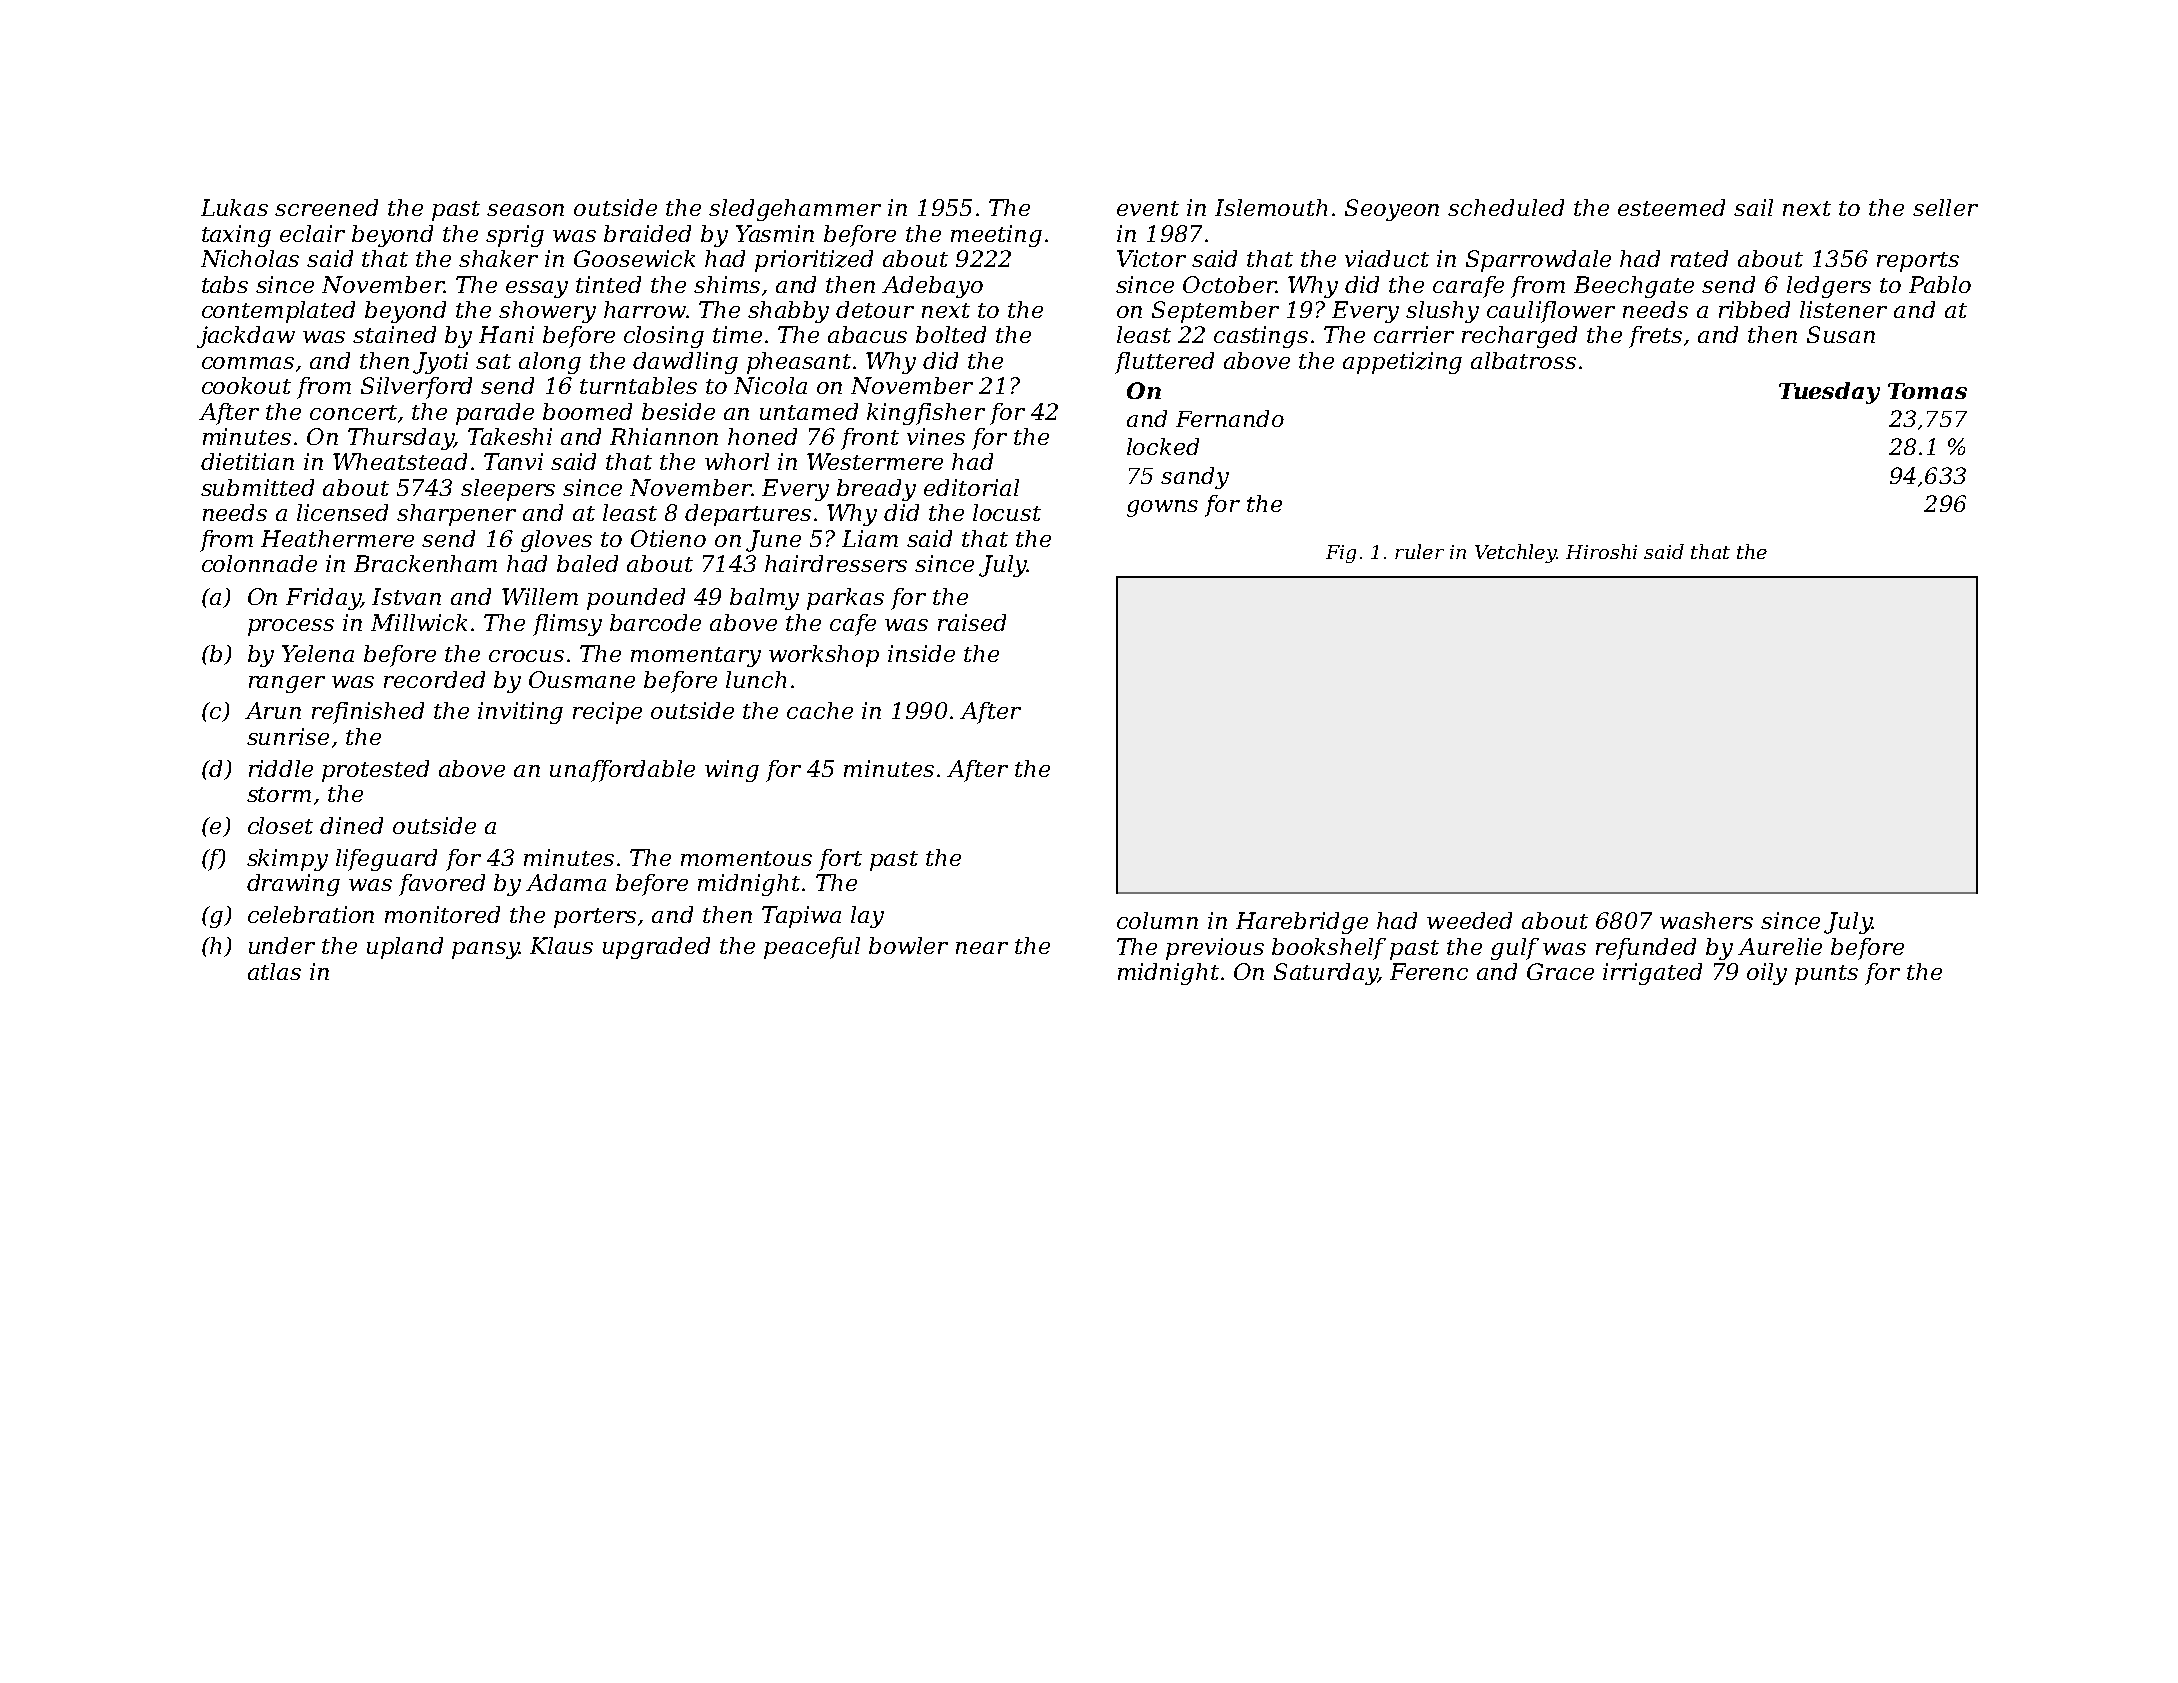  I want to click on Tomas, so click(1927, 391).
